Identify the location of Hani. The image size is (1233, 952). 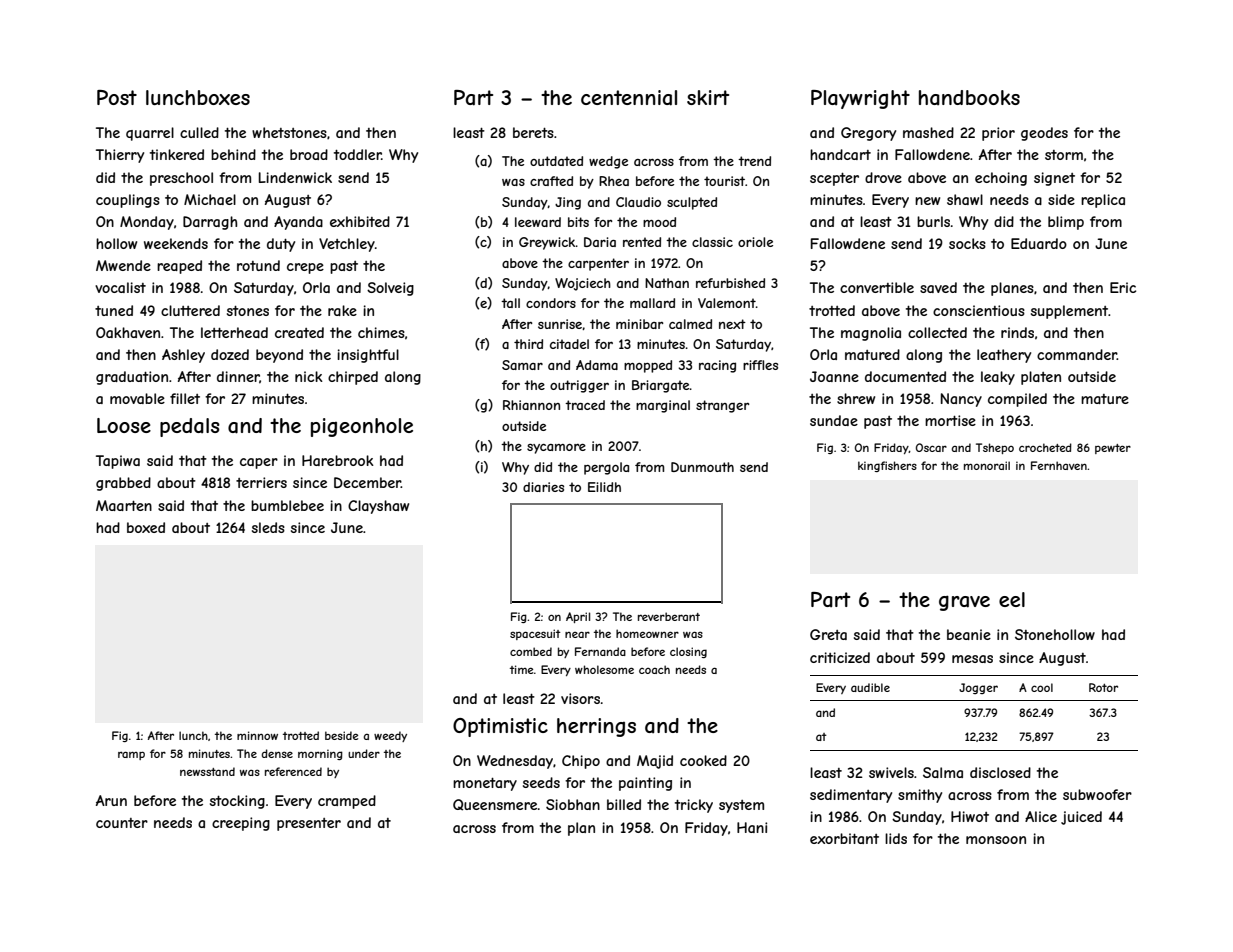
(752, 827).
